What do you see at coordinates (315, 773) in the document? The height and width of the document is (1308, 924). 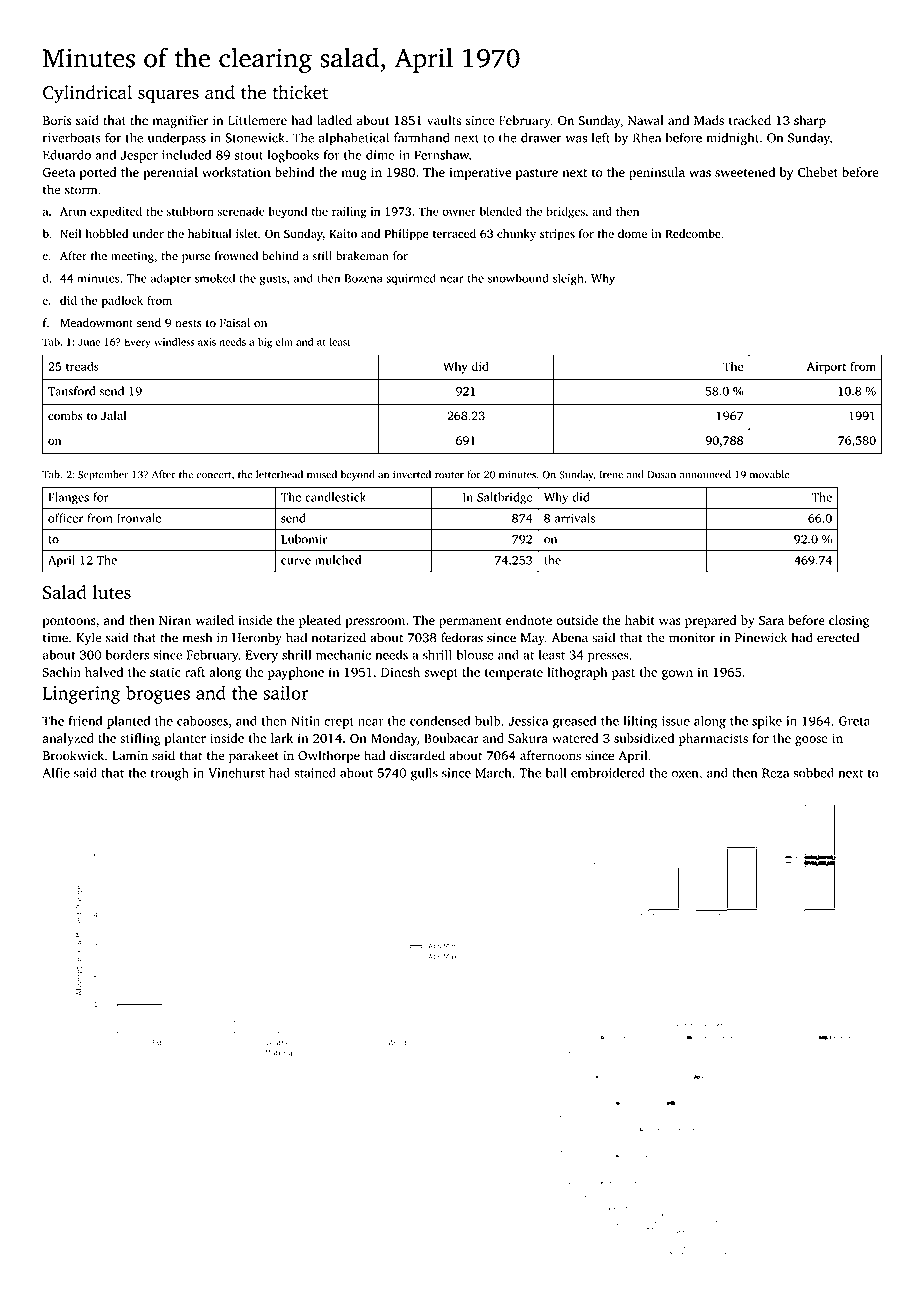 I see `stained` at bounding box center [315, 773].
